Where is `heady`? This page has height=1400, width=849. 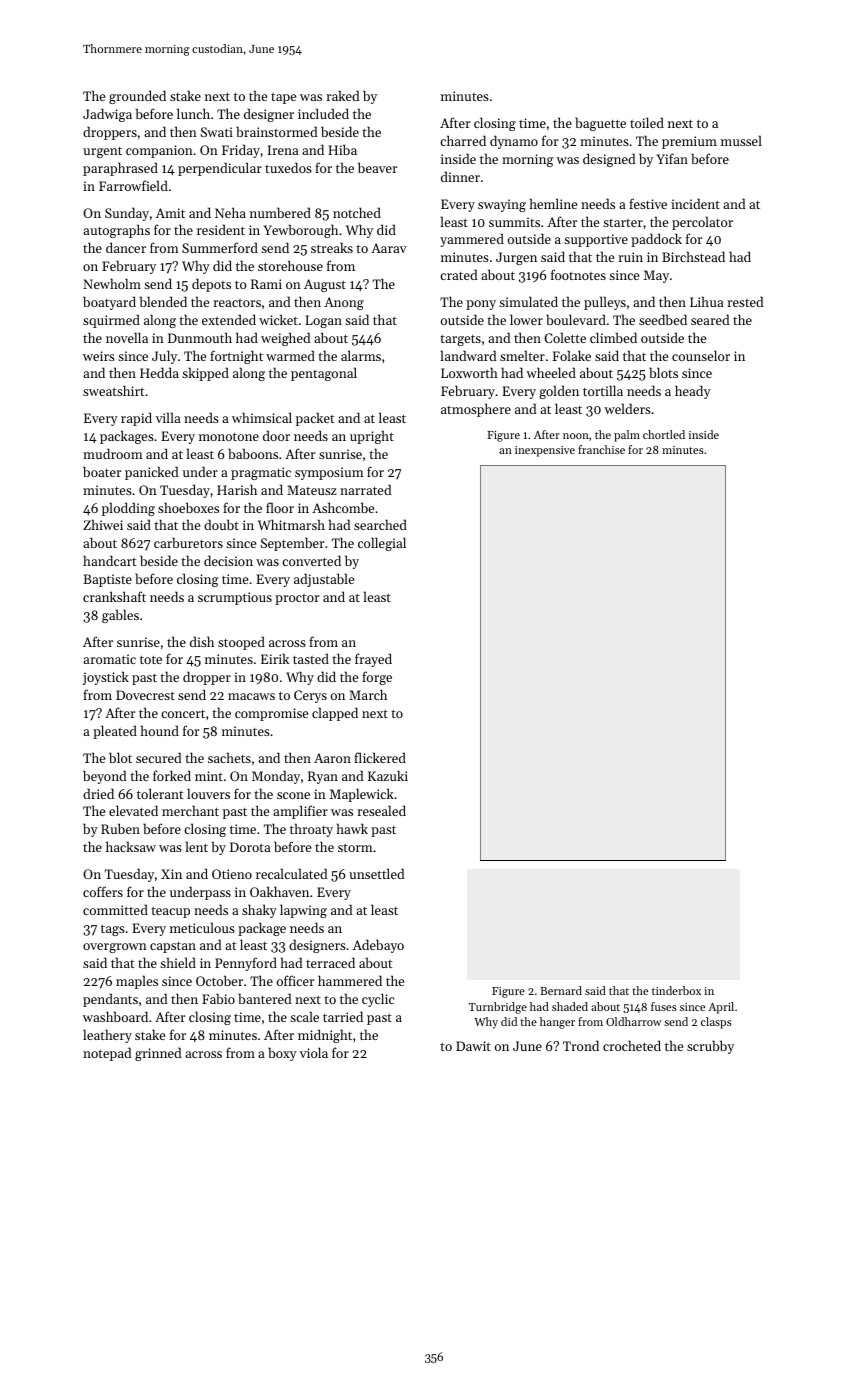
heady is located at coordinates (693, 392).
